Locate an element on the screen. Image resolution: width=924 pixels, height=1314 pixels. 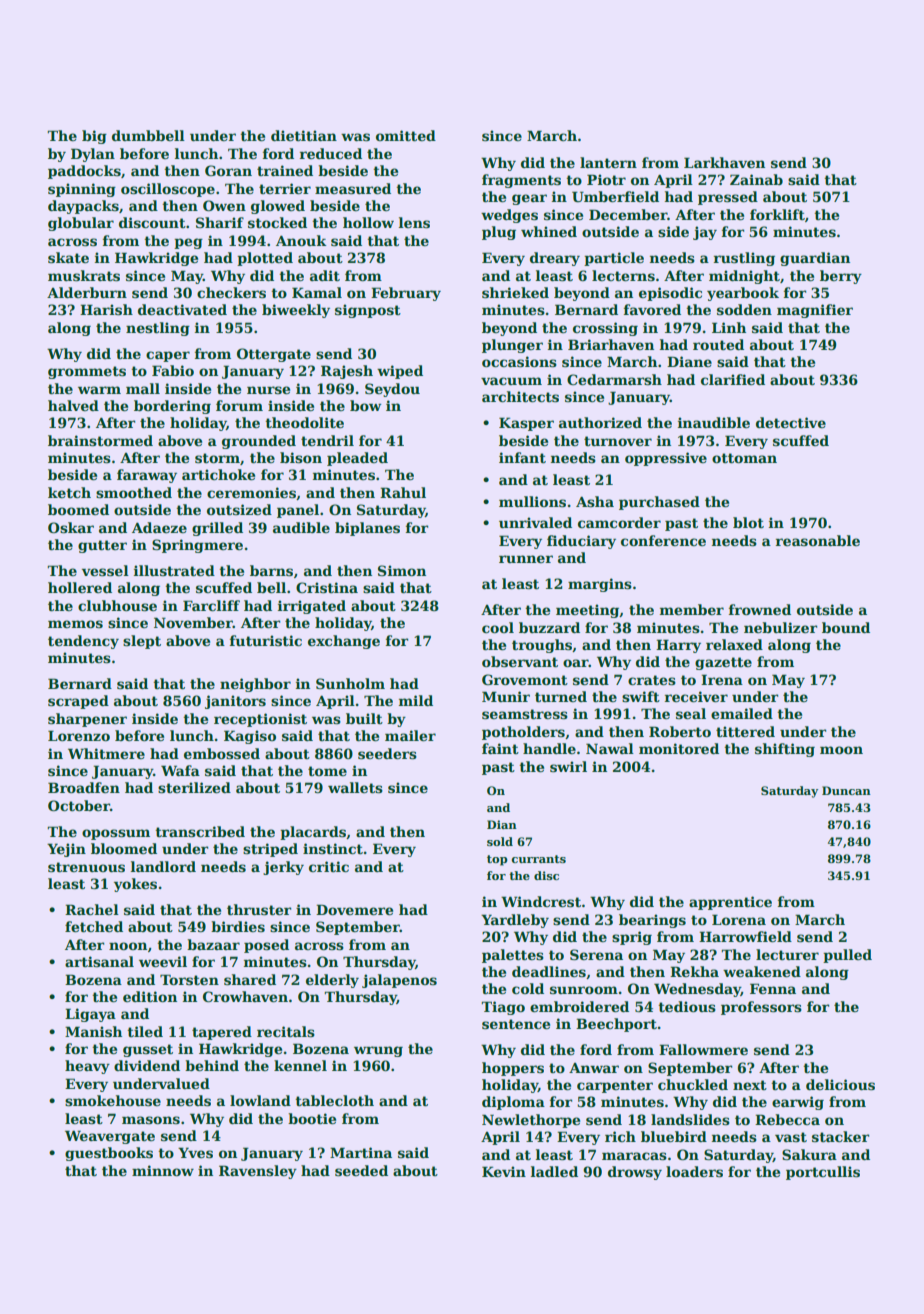
Springmere is located at coordinates (197, 546).
